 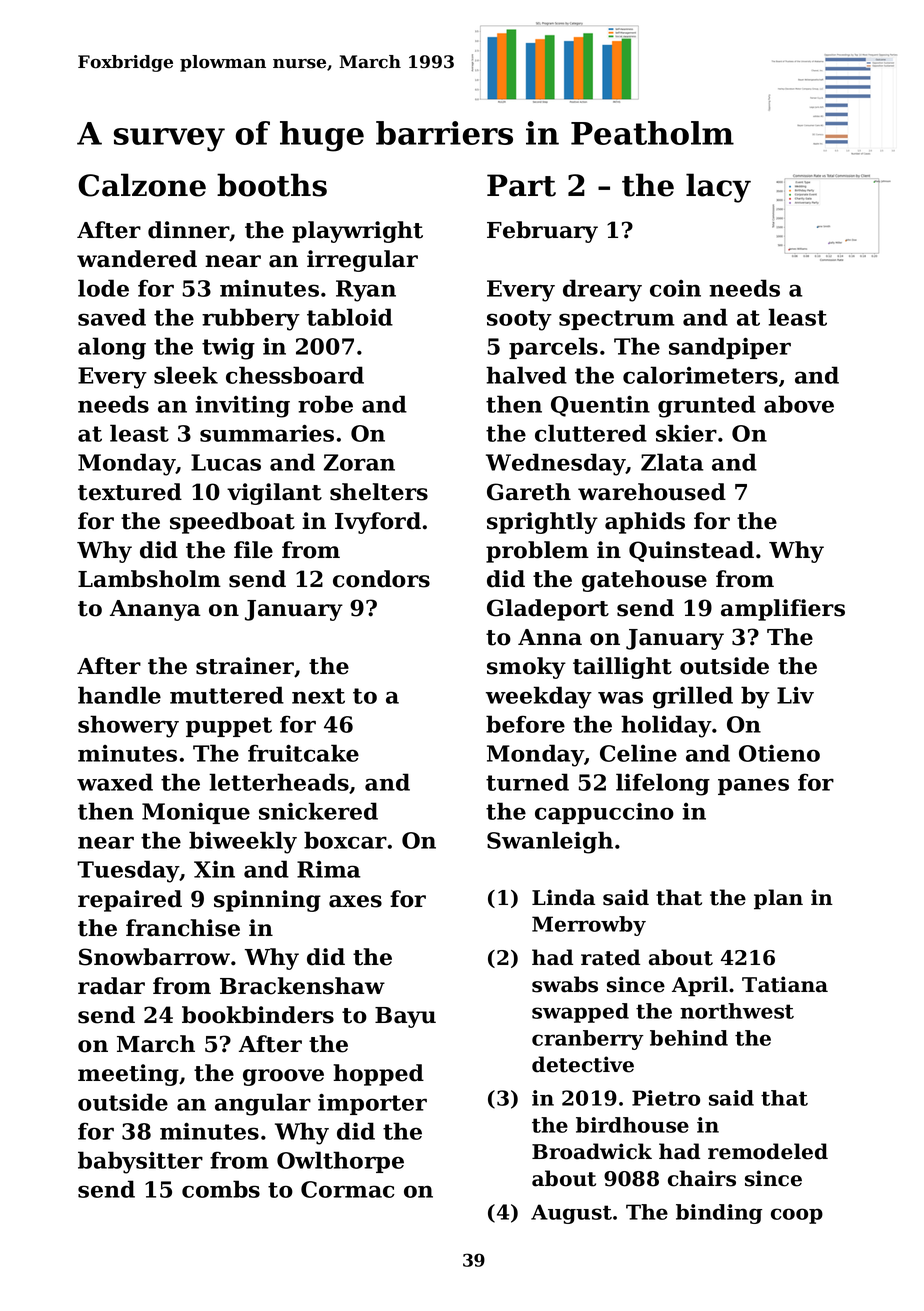 What do you see at coordinates (149, 579) in the screenshot?
I see `Lambsholm` at bounding box center [149, 579].
